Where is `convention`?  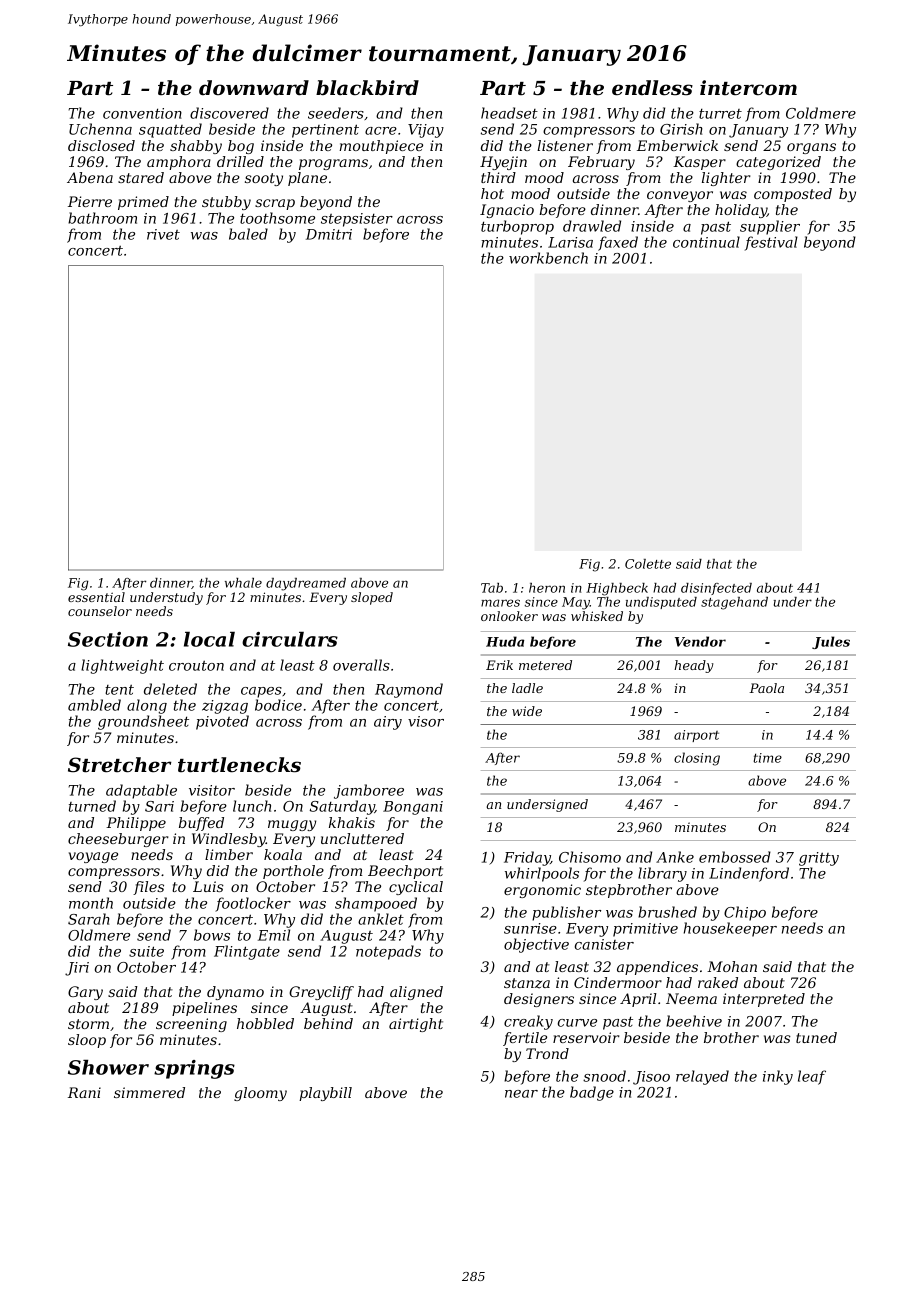
convention is located at coordinates (142, 113).
